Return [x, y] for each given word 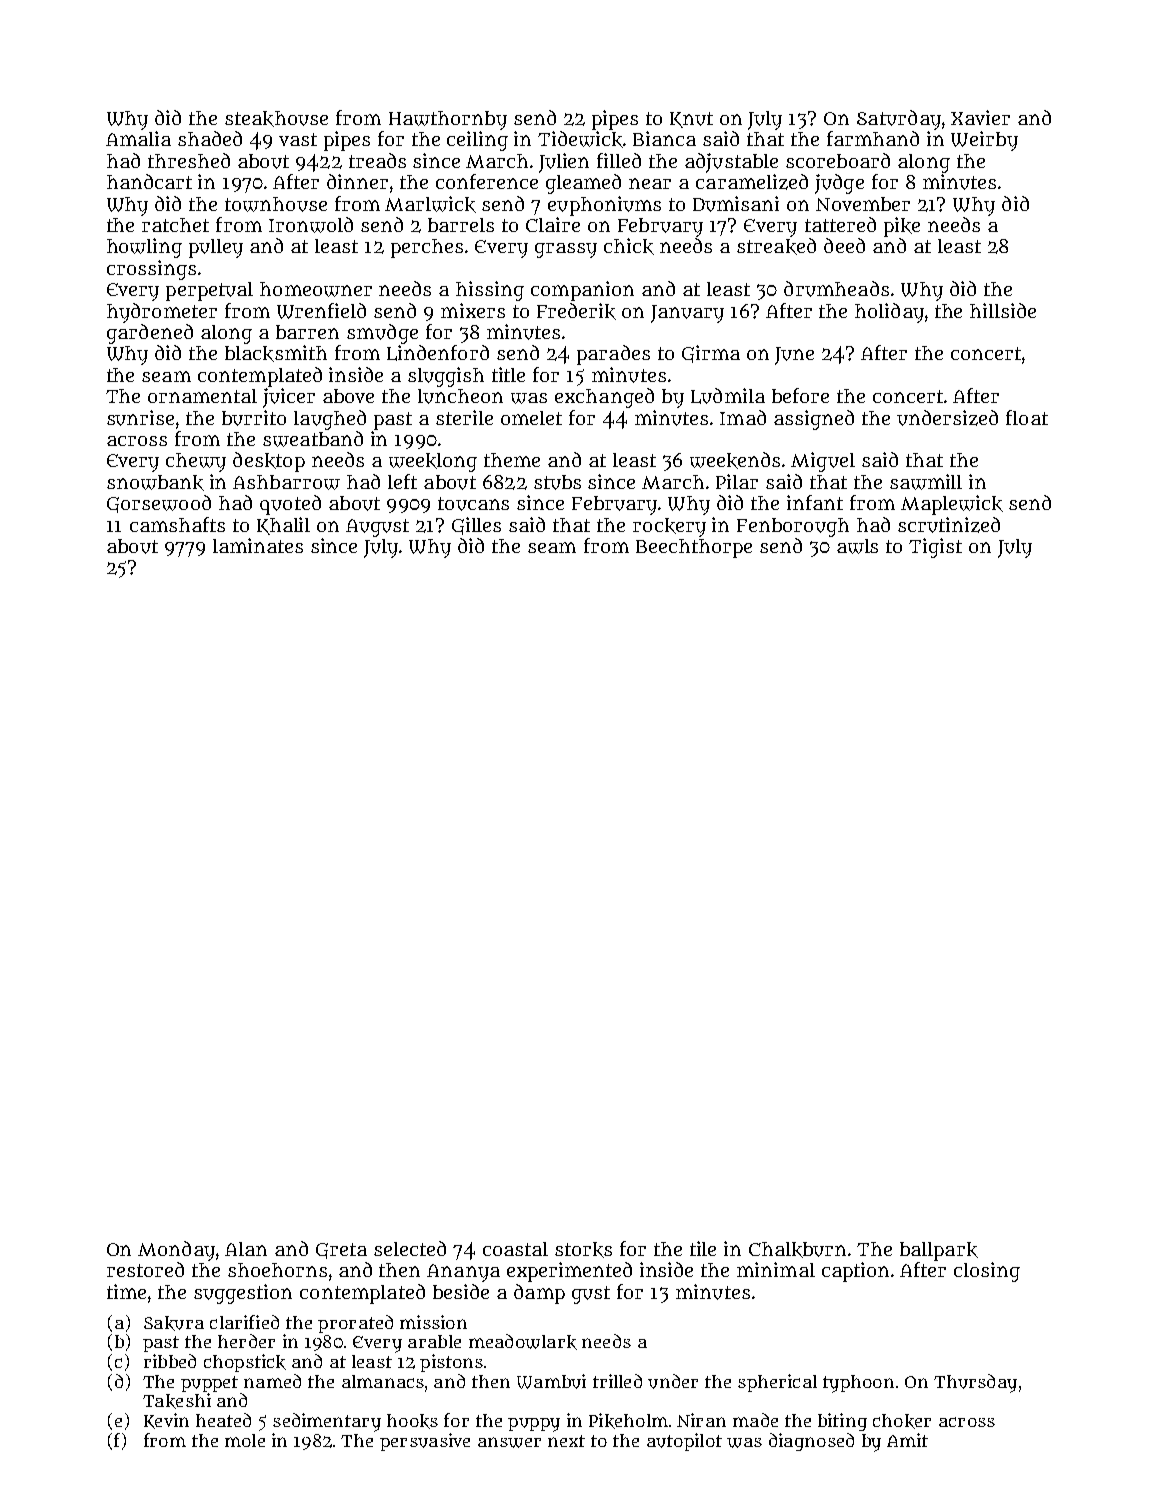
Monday [176, 1251]
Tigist [935, 548]
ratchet [175, 225]
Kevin [166, 1421]
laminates [258, 545]
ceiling [477, 141]
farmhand [873, 138]
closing [987, 1272]
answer [509, 1442]
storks [583, 1250]
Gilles [476, 526]
